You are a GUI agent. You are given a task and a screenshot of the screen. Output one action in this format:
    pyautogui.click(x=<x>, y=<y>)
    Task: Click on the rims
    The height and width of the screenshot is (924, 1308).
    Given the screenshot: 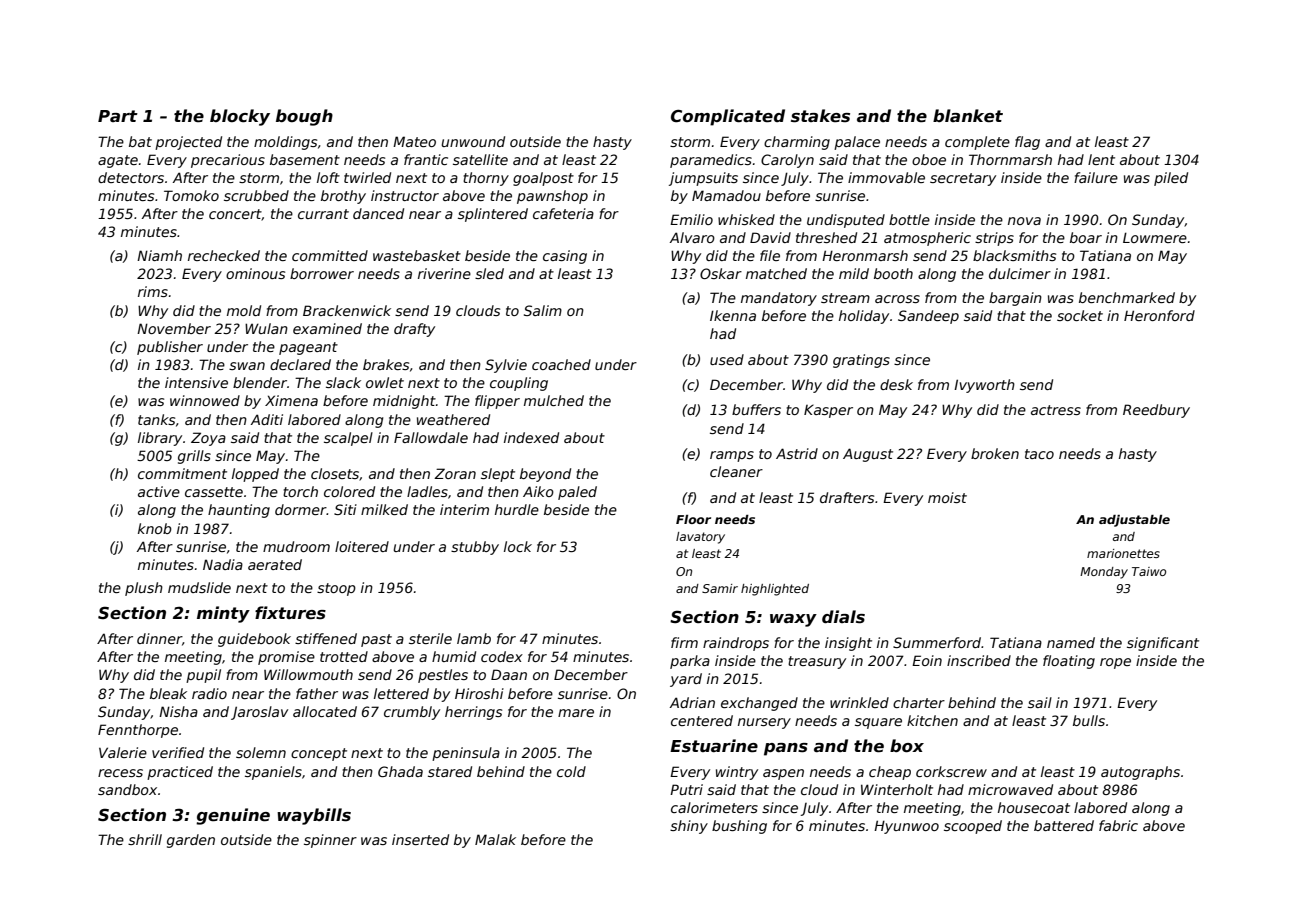 What is the action you would take?
    pyautogui.click(x=153, y=291)
